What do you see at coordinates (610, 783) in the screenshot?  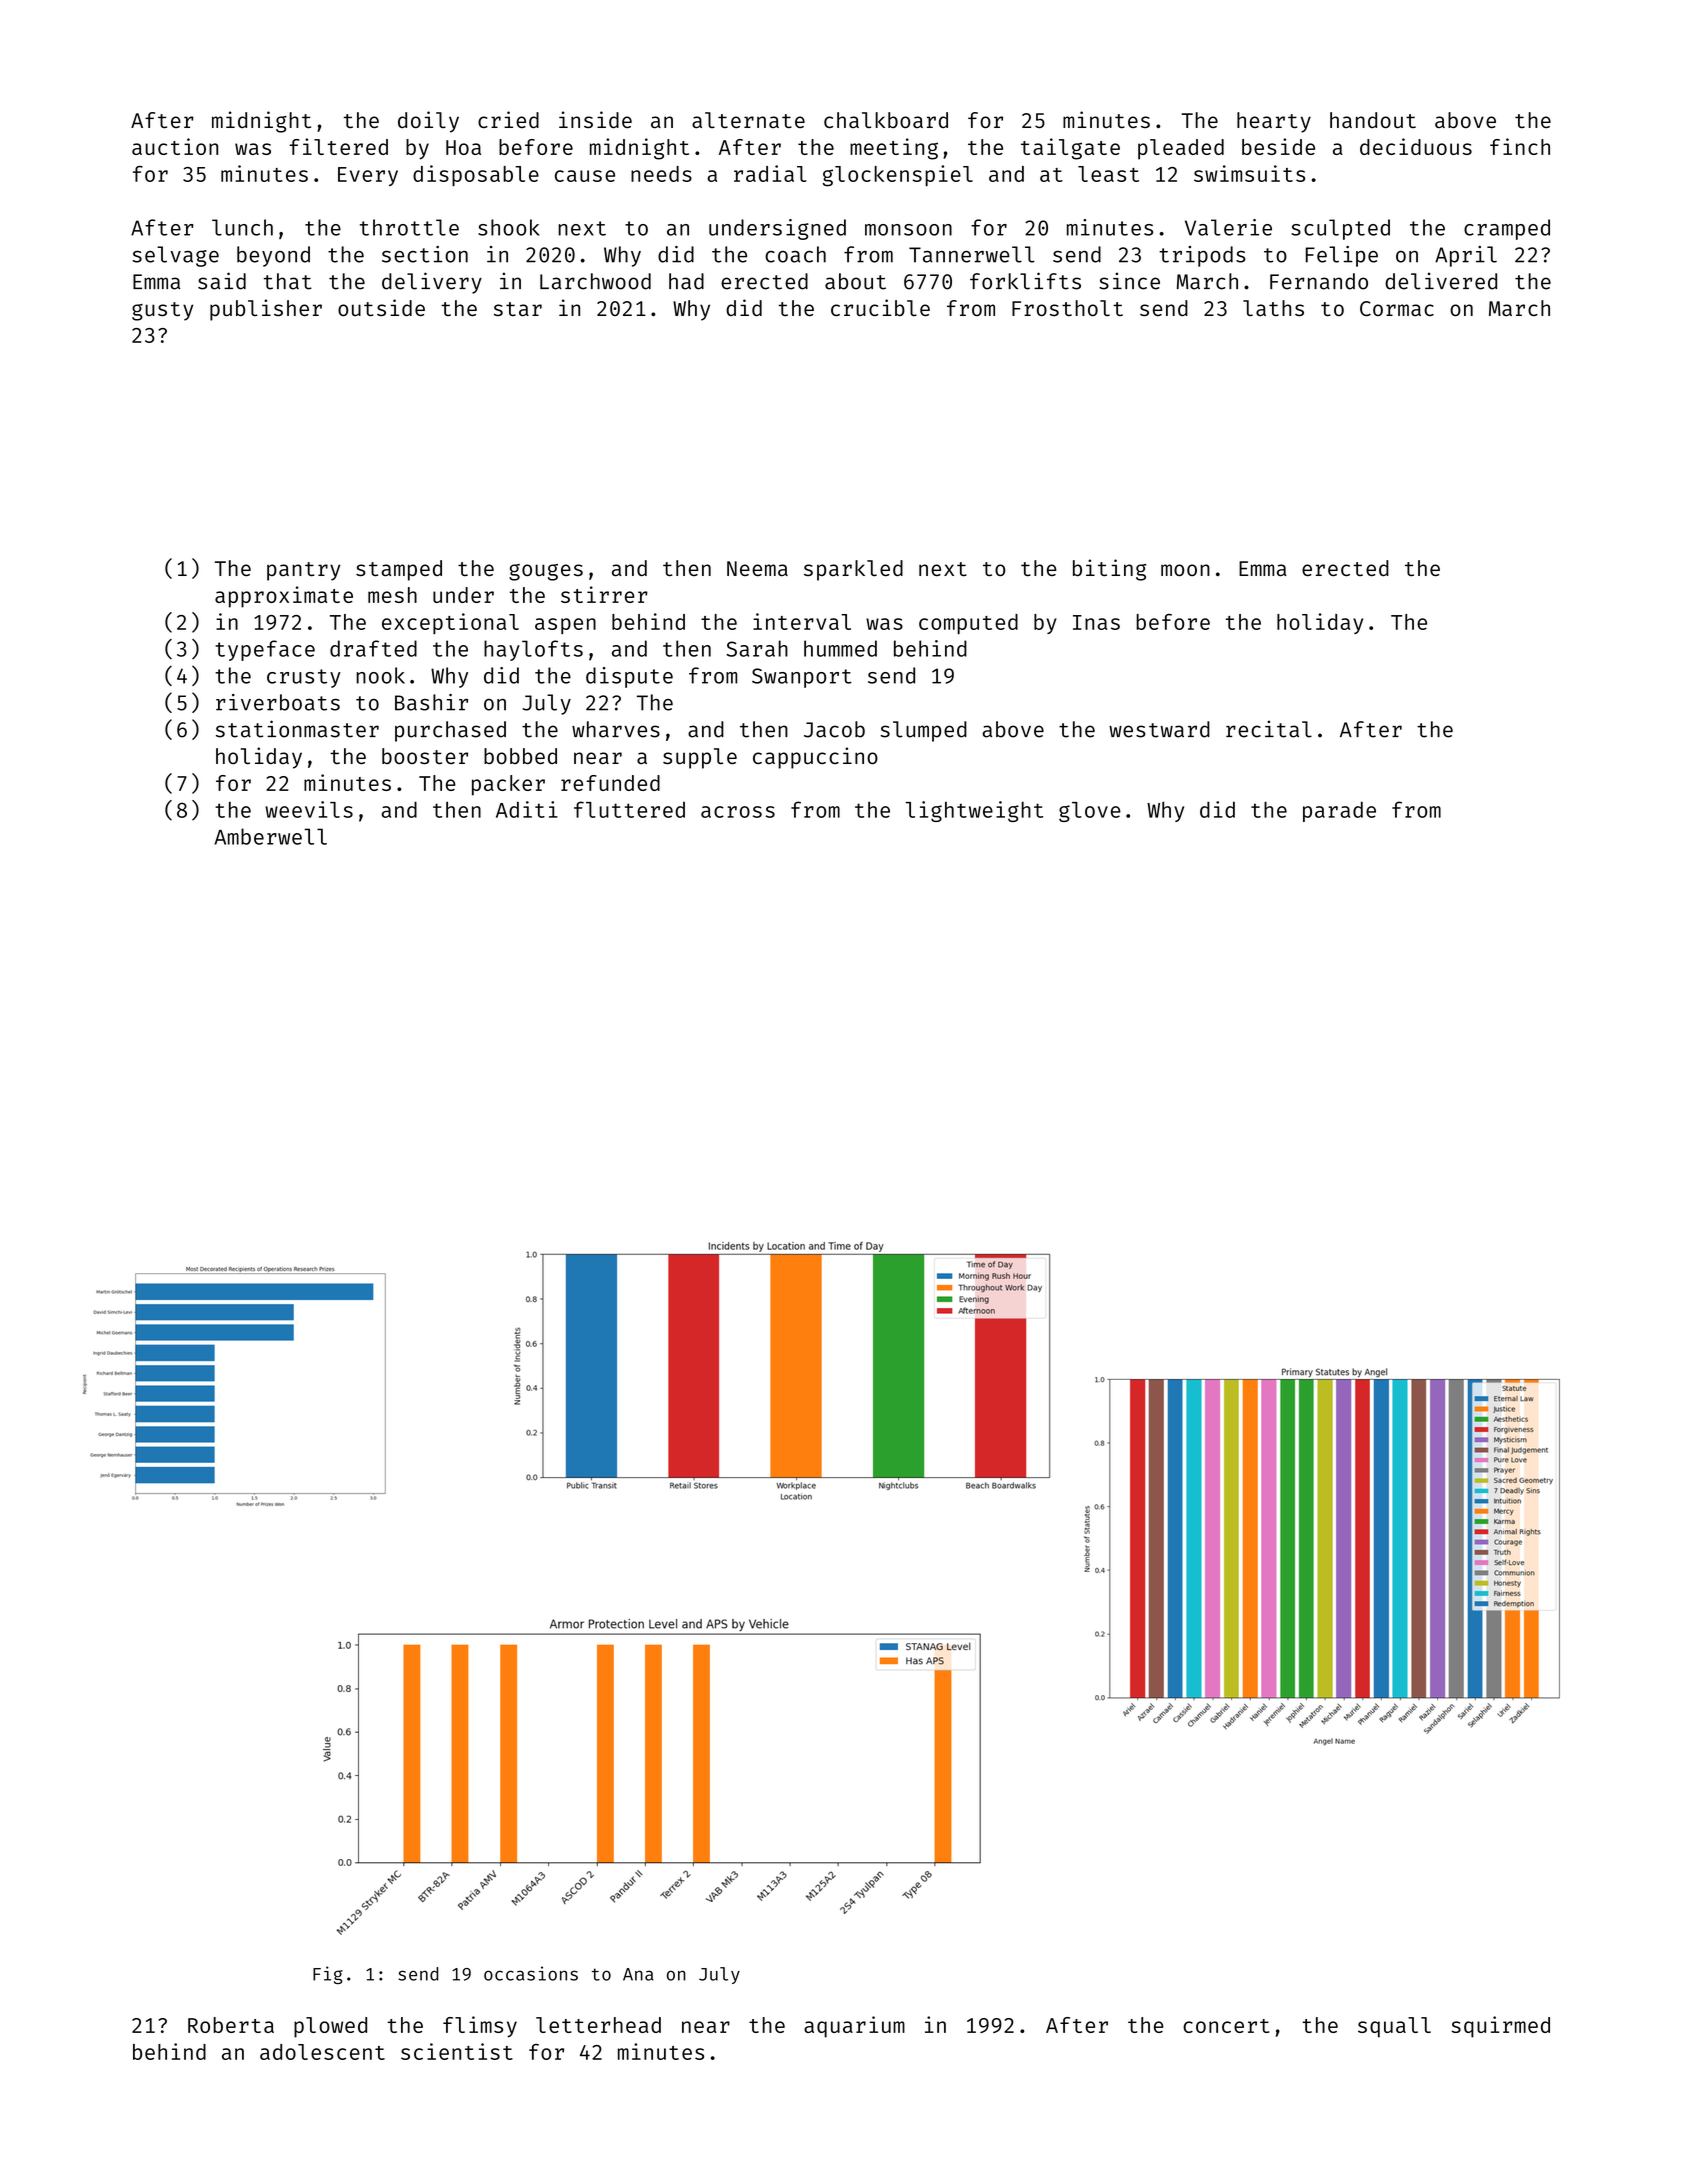 I see `refunded` at bounding box center [610, 783].
